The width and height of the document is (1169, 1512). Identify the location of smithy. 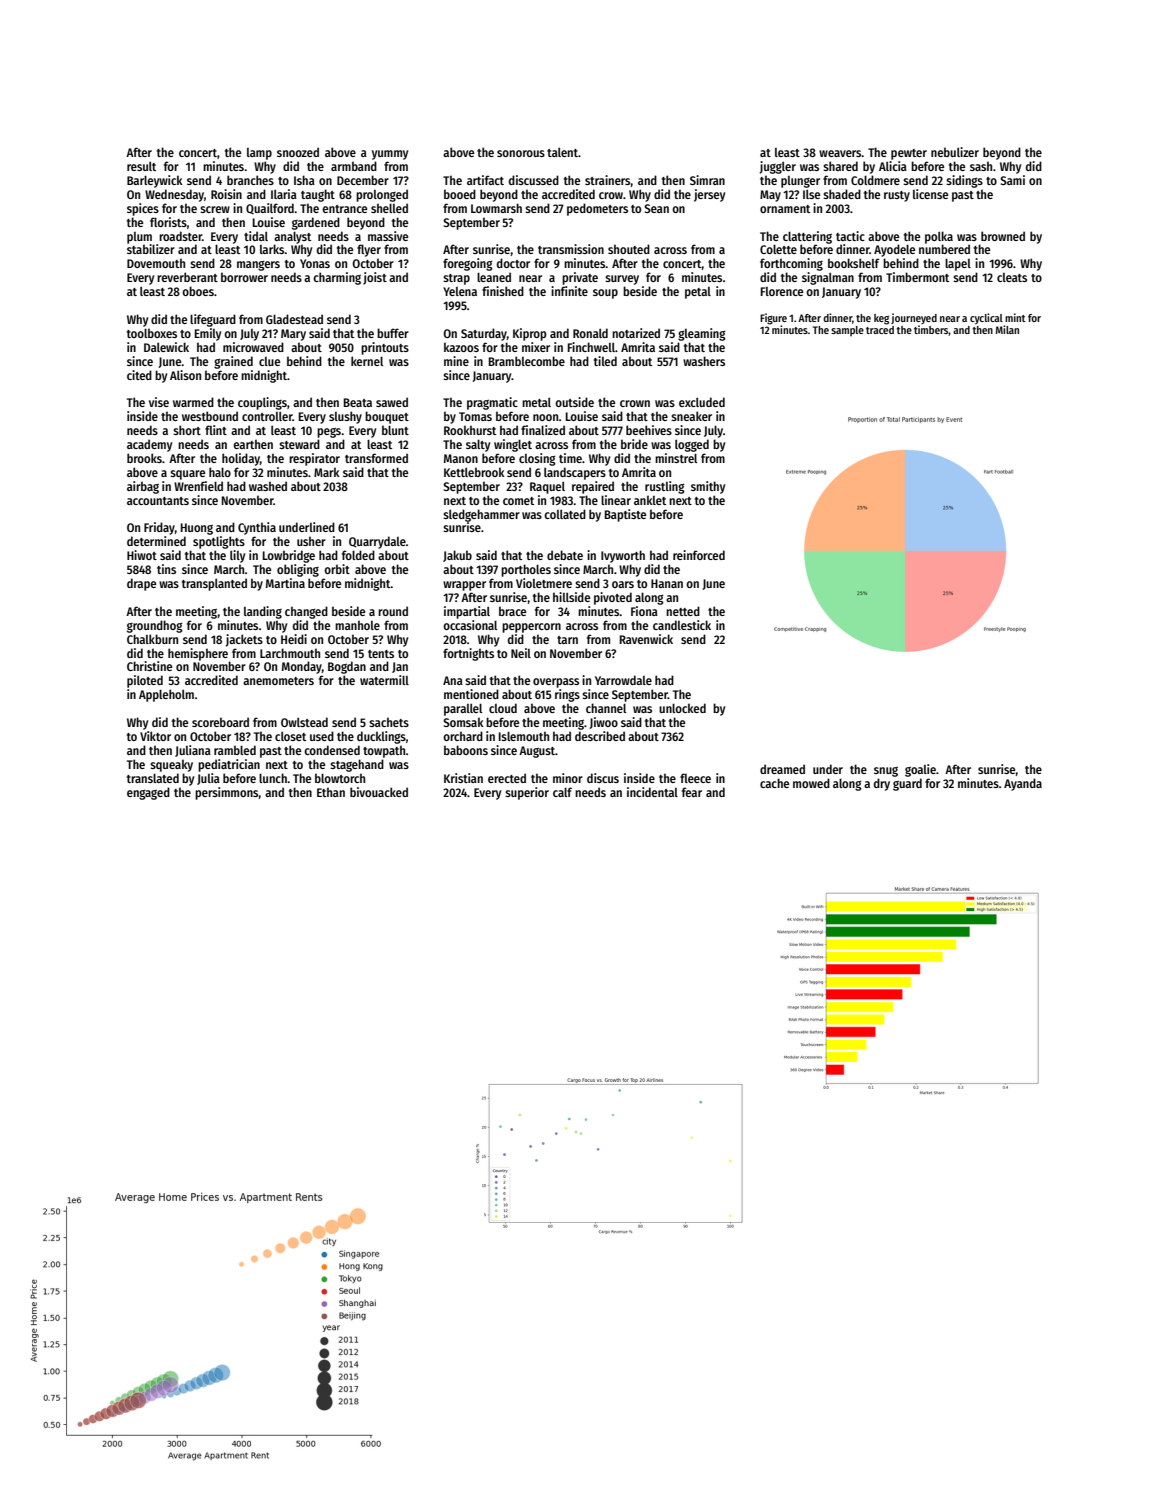
(708, 487).
